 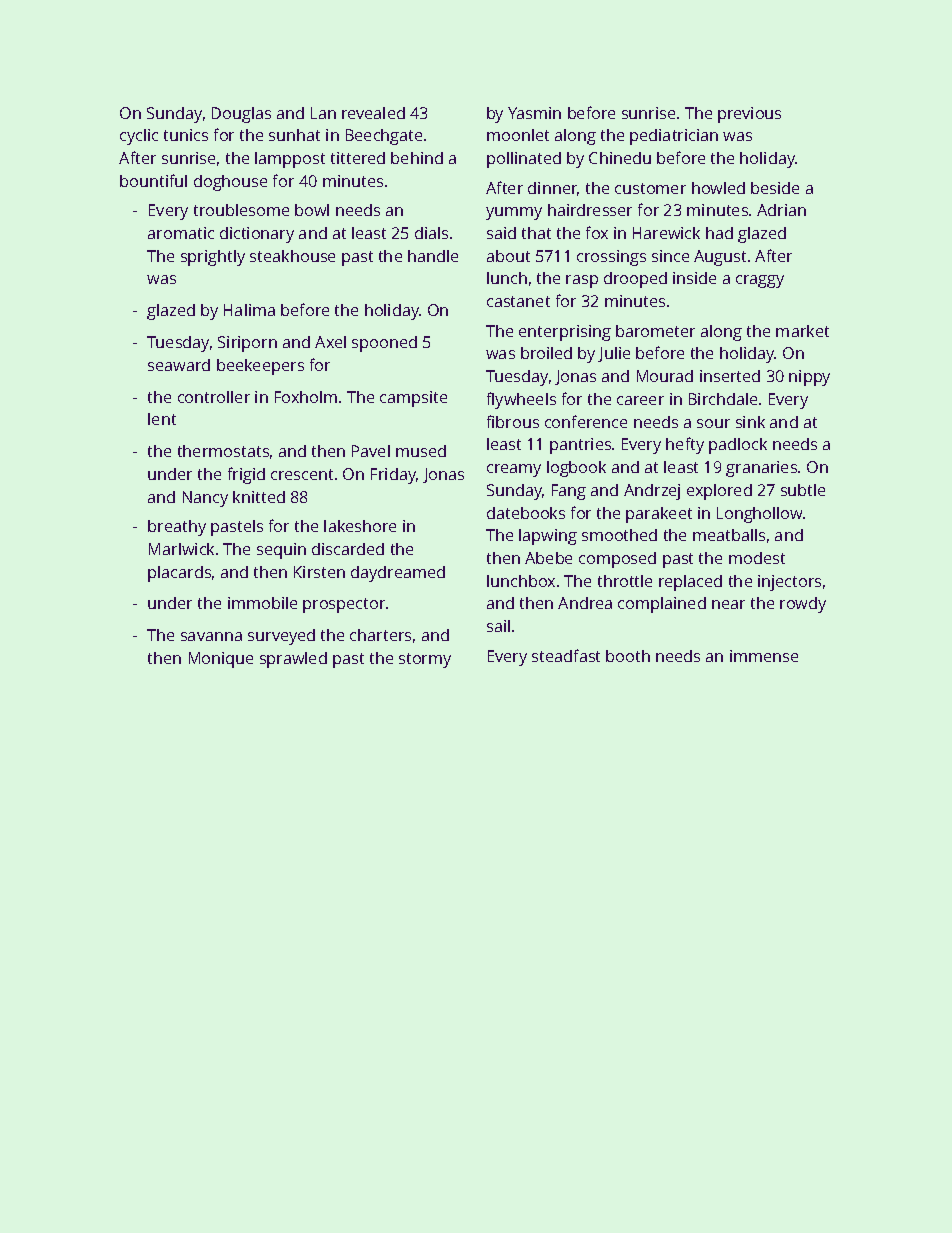 What do you see at coordinates (323, 113) in the screenshot?
I see `Lan` at bounding box center [323, 113].
